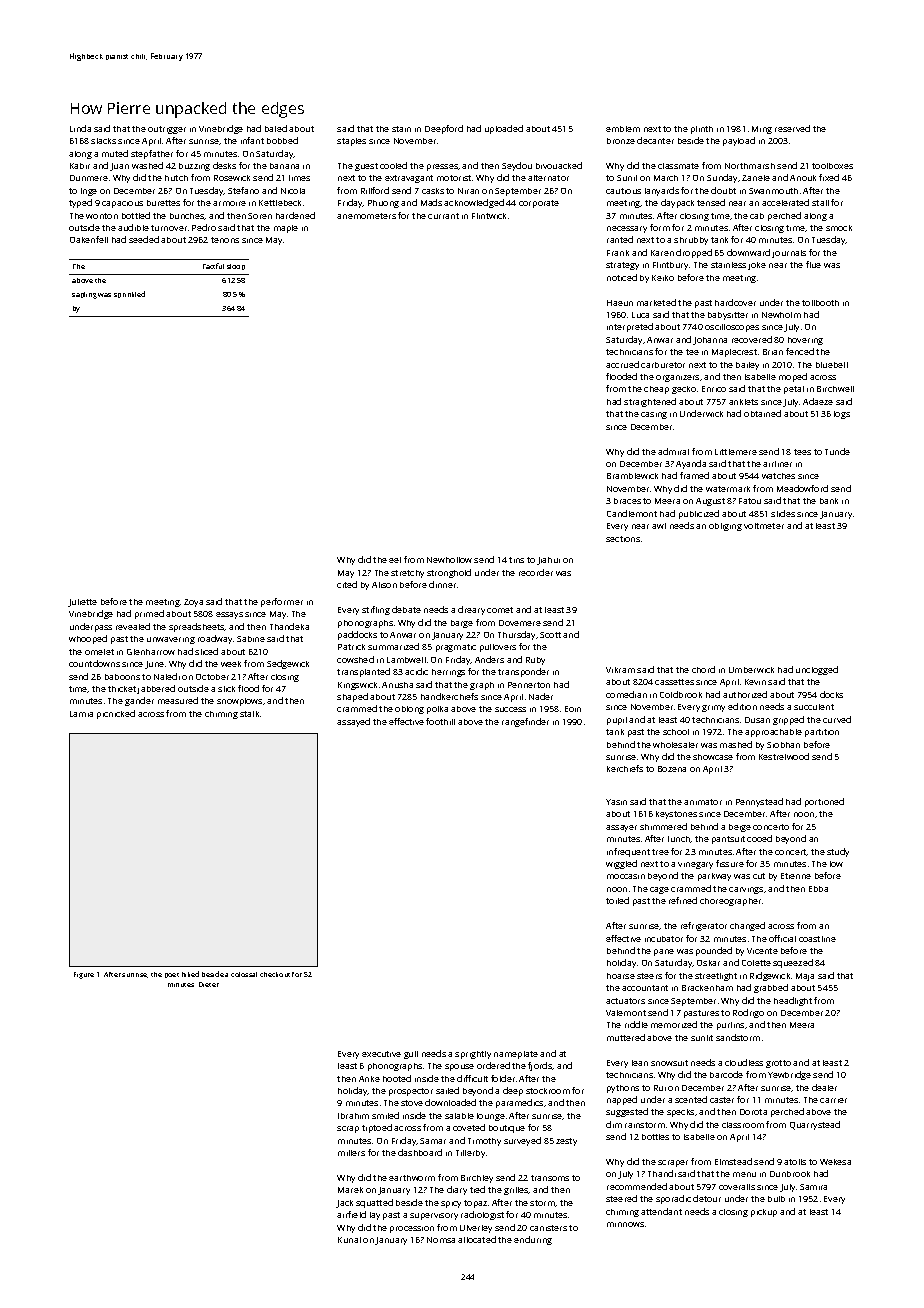 This screenshot has height=1308, width=924. I want to click on staples, so click(351, 142).
